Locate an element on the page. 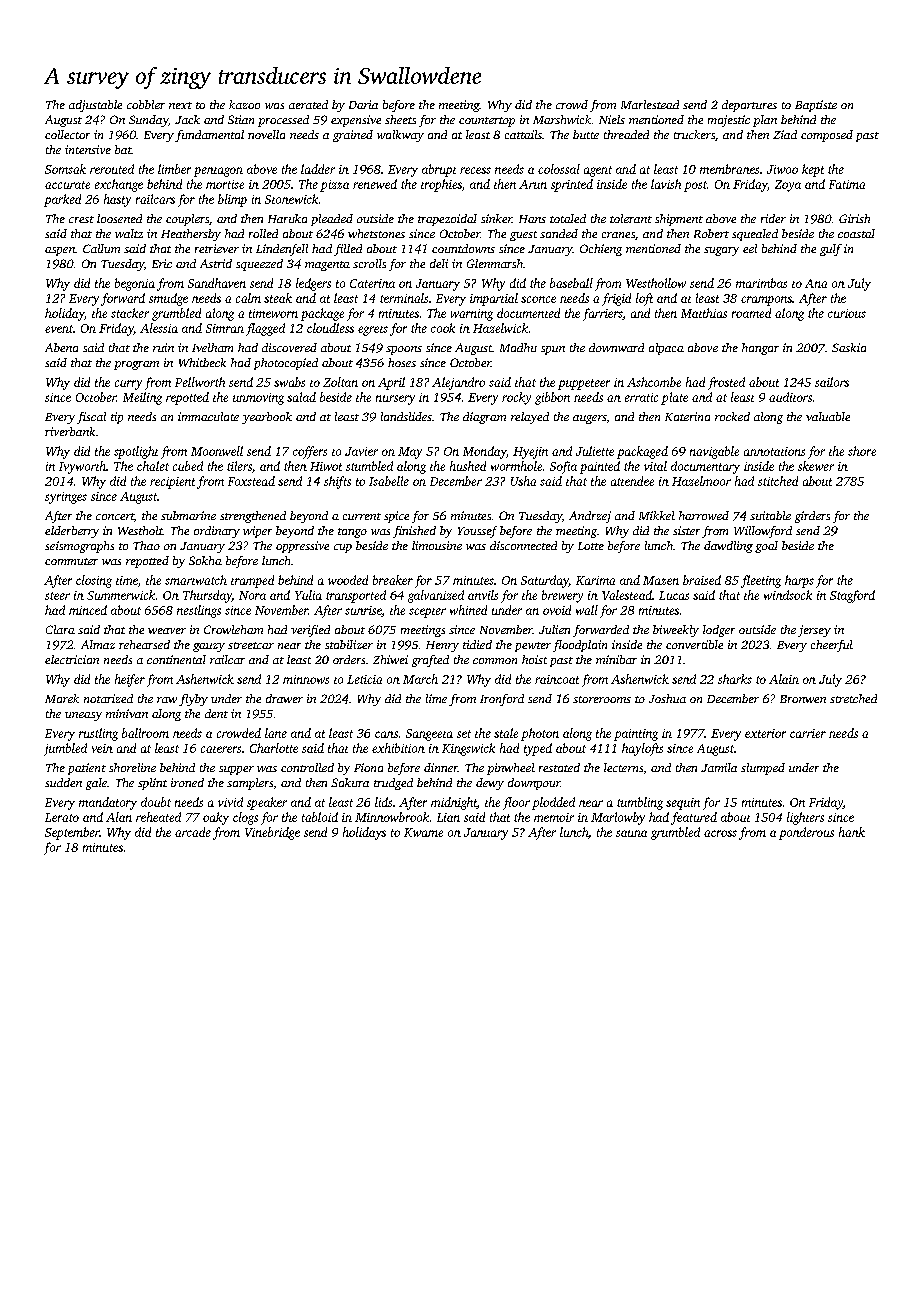  landslides is located at coordinates (406, 416).
